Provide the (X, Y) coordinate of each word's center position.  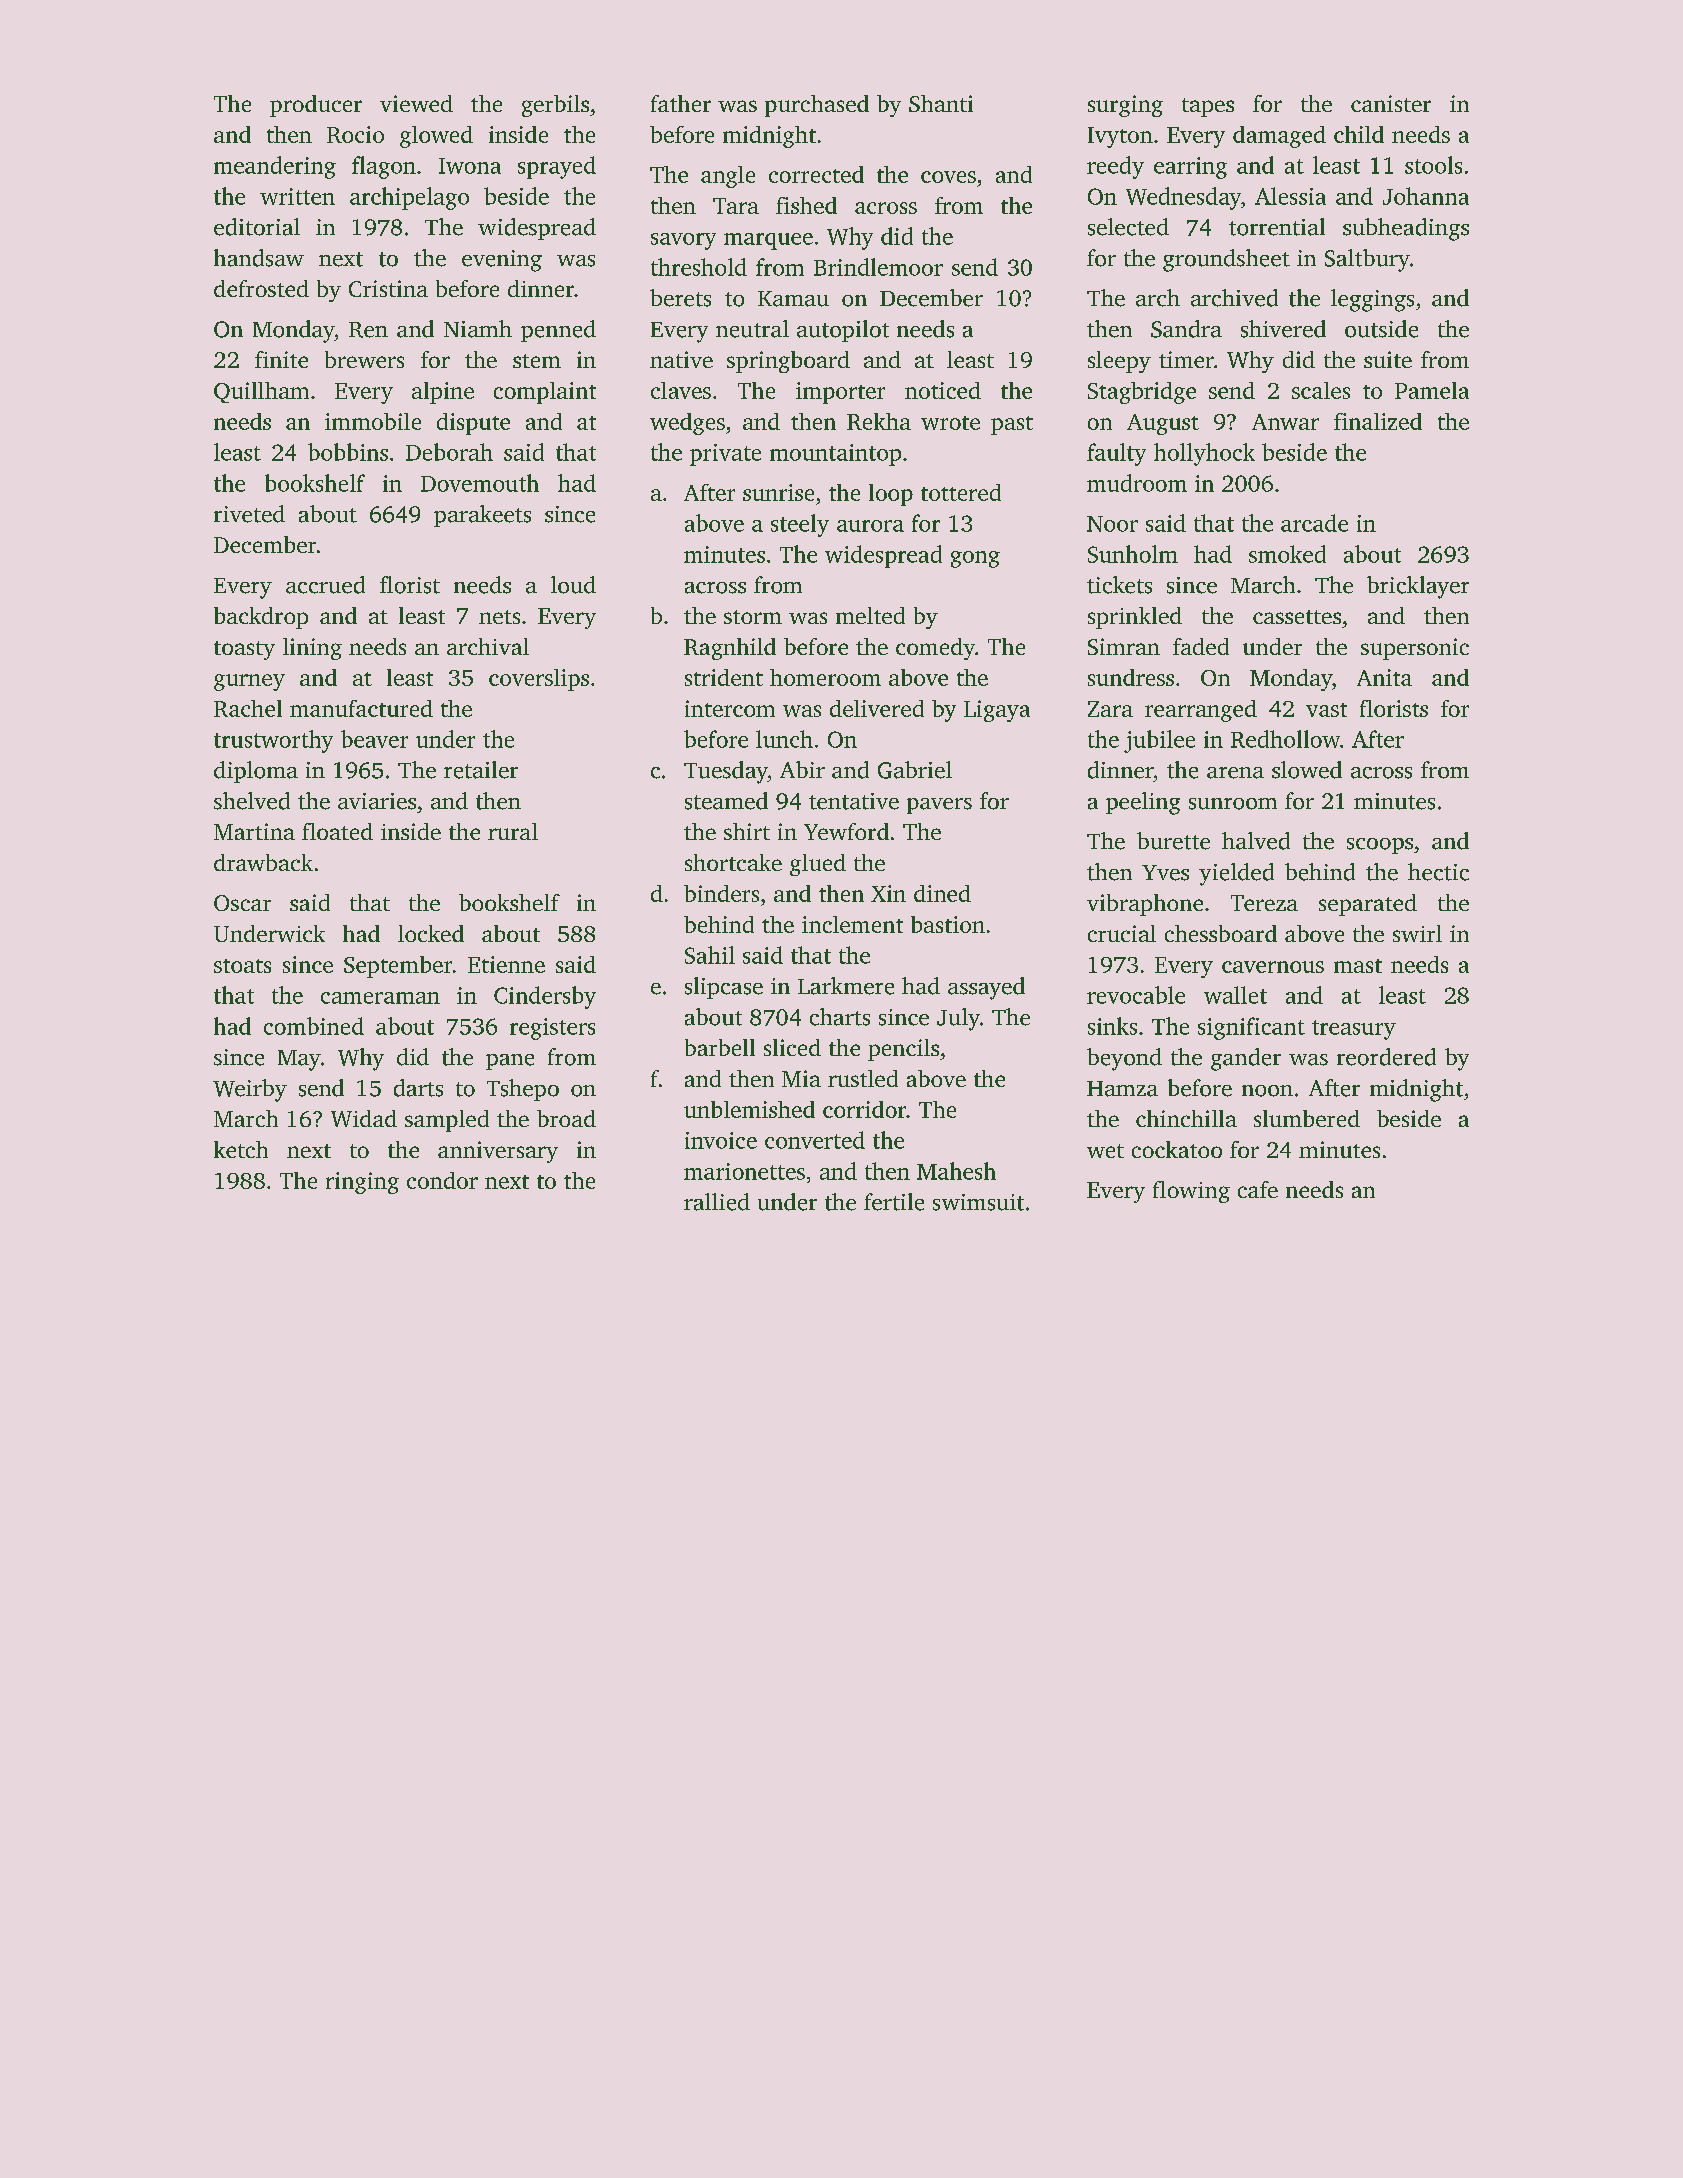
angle (728, 177)
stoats (242, 966)
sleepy (1119, 362)
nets (499, 617)
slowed (1307, 770)
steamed (726, 801)
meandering (275, 167)
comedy (935, 649)
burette (1173, 841)
